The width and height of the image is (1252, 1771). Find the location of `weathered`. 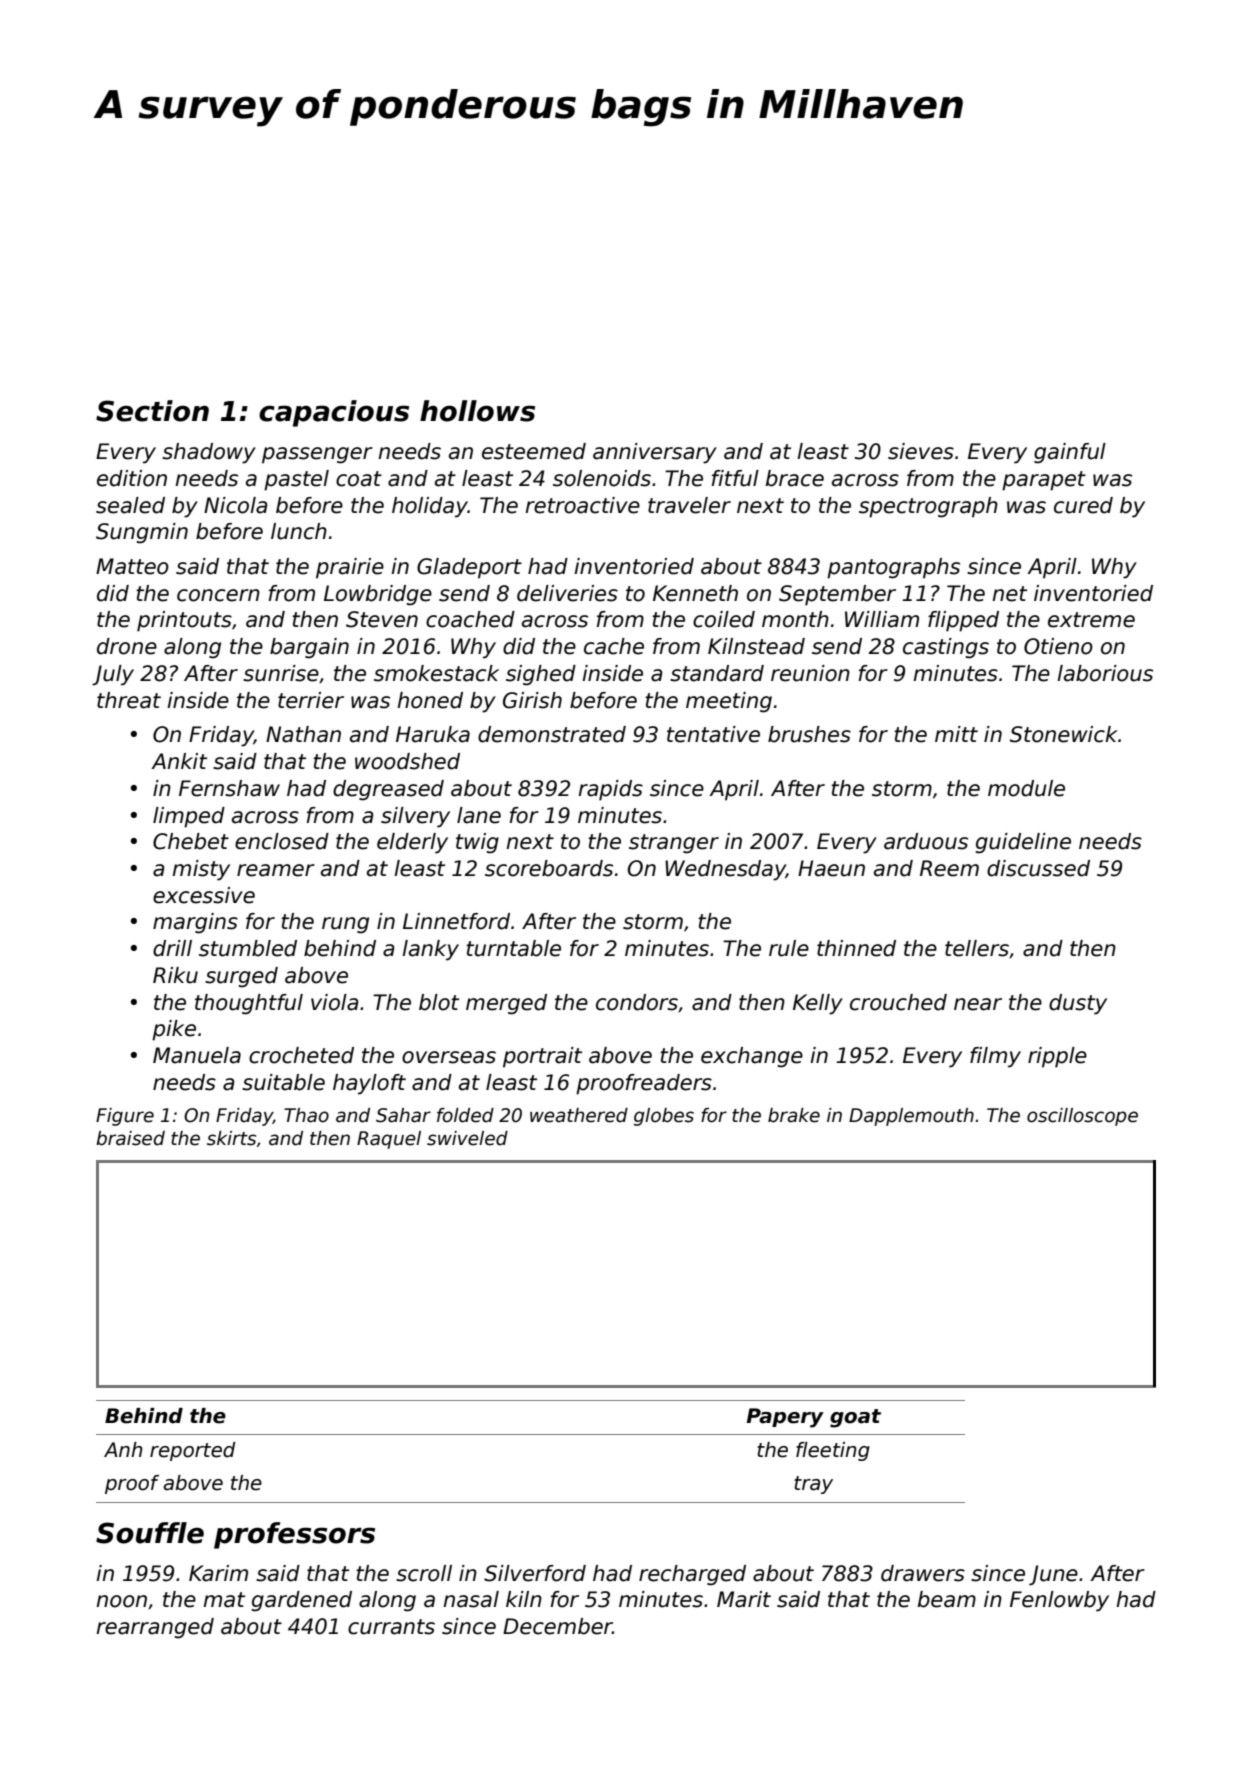

weathered is located at coordinates (579, 1115).
